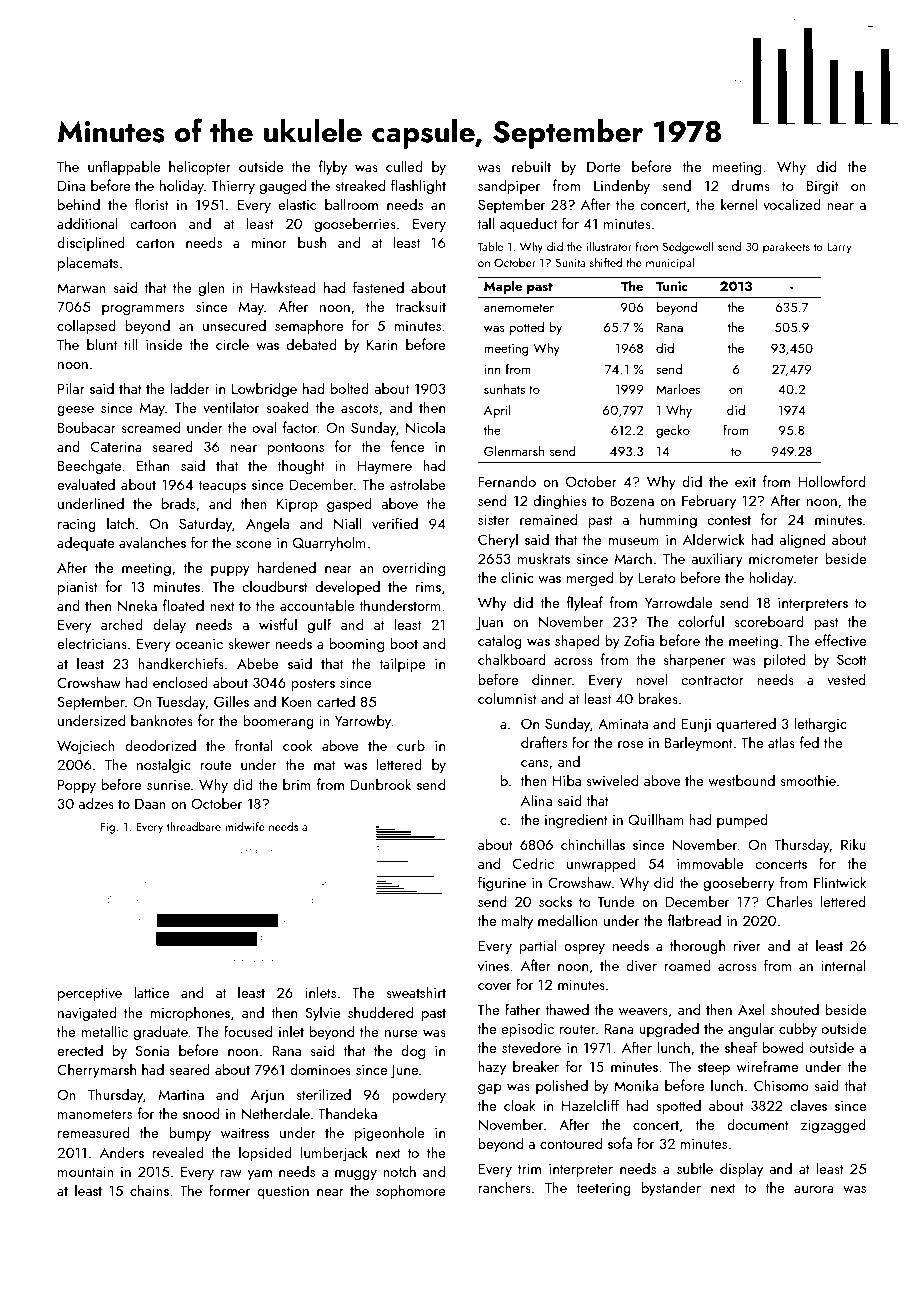 The height and width of the screenshot is (1308, 924). I want to click on exit, so click(745, 481).
